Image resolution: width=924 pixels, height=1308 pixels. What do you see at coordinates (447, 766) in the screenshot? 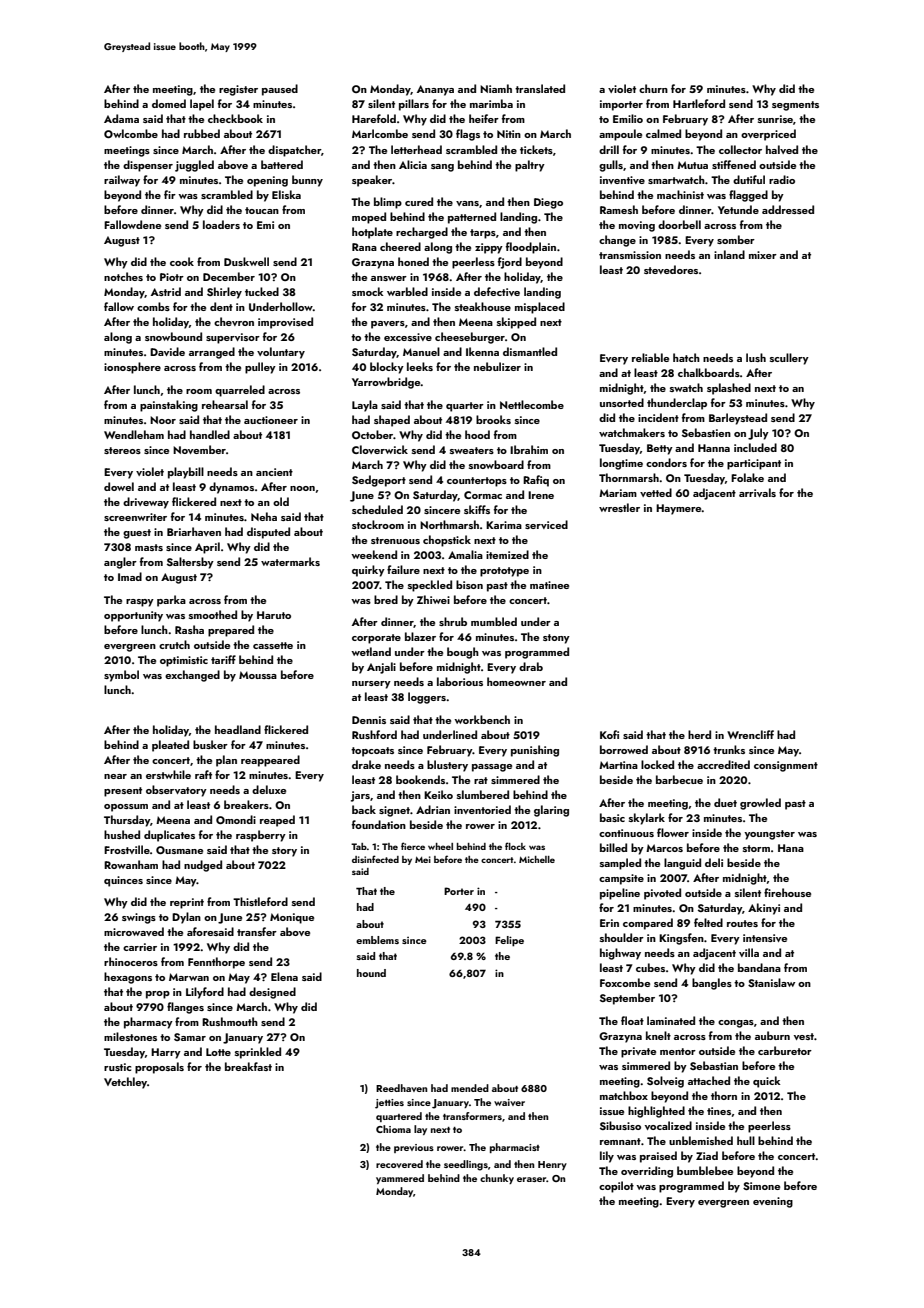
I see `blustery` at bounding box center [447, 766].
